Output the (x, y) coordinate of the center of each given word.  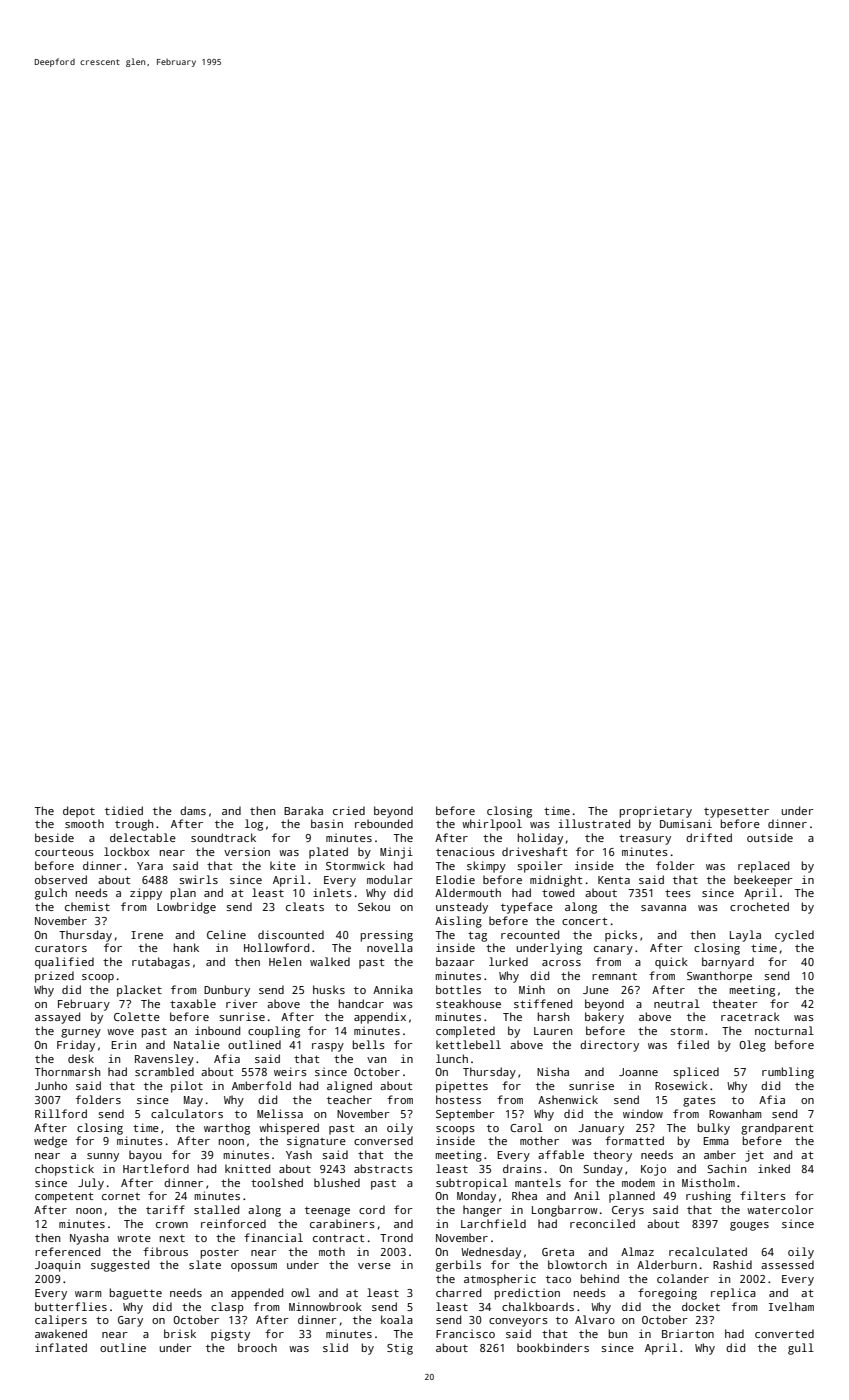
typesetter (736, 813)
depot (79, 812)
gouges (749, 1226)
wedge (50, 1142)
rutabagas (161, 963)
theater (735, 1003)
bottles (458, 989)
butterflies (71, 1306)
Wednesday (491, 1253)
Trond (396, 1237)
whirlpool (492, 825)
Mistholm (708, 1182)
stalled (216, 1209)
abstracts (383, 1168)
